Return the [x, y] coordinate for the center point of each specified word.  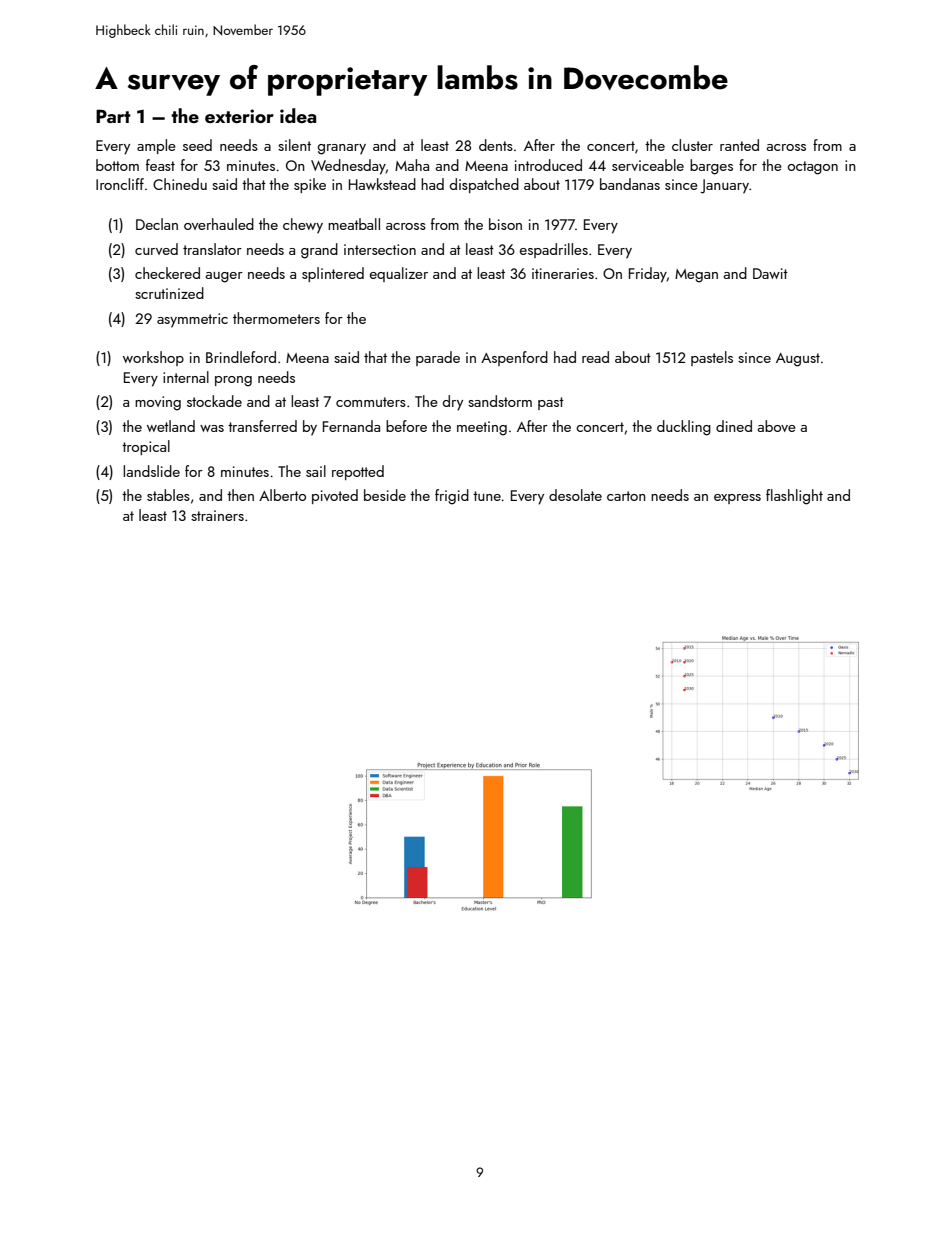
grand [319, 251]
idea [298, 115]
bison [505, 224]
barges [711, 167]
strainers [217, 515]
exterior [239, 116]
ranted [739, 145]
